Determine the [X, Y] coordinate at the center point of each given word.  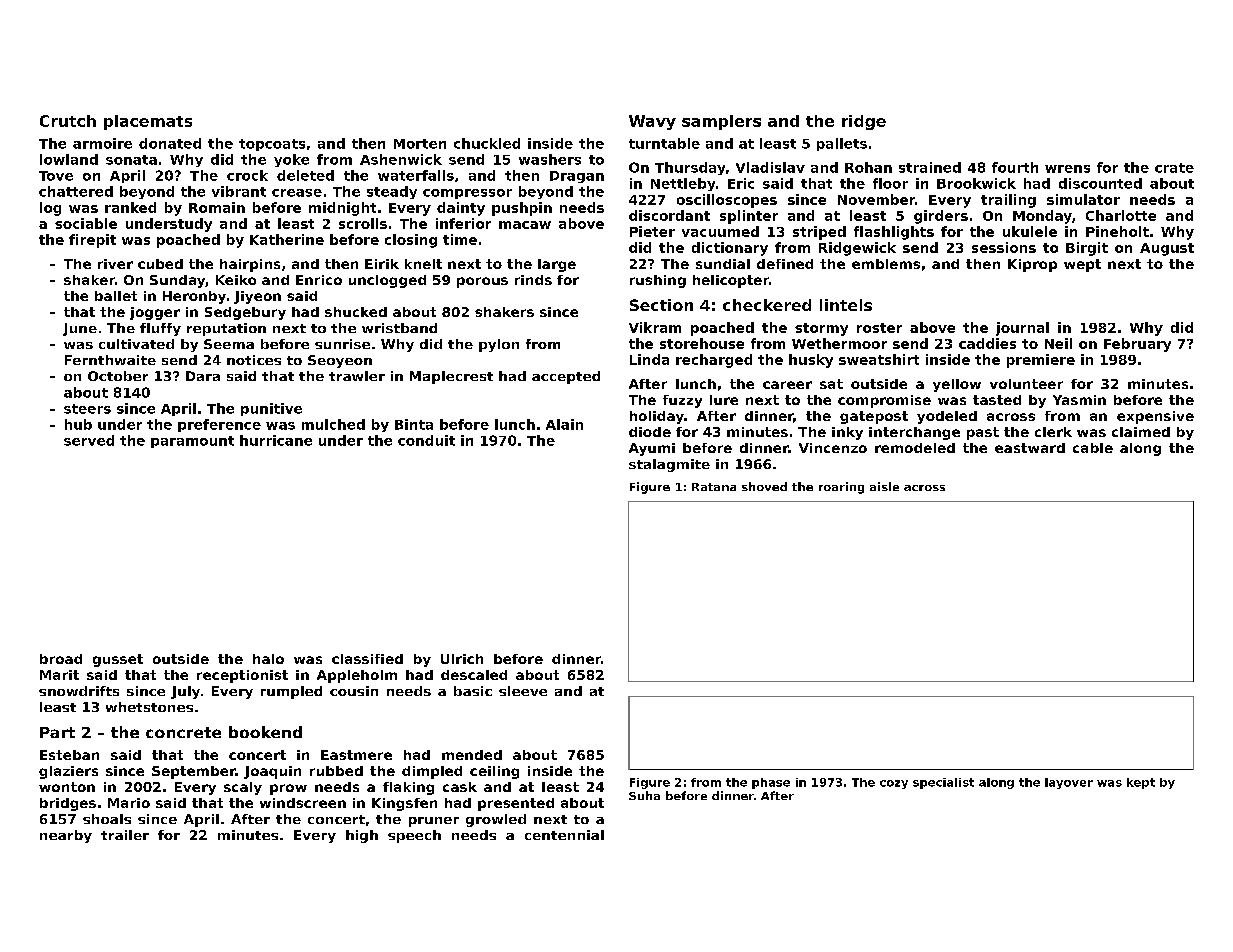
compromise [884, 401]
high [362, 836]
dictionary [730, 249]
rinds [533, 280]
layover [1069, 783]
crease [297, 193]
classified [367, 659]
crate [1174, 168]
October [118, 376]
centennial [564, 835]
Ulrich [462, 659]
